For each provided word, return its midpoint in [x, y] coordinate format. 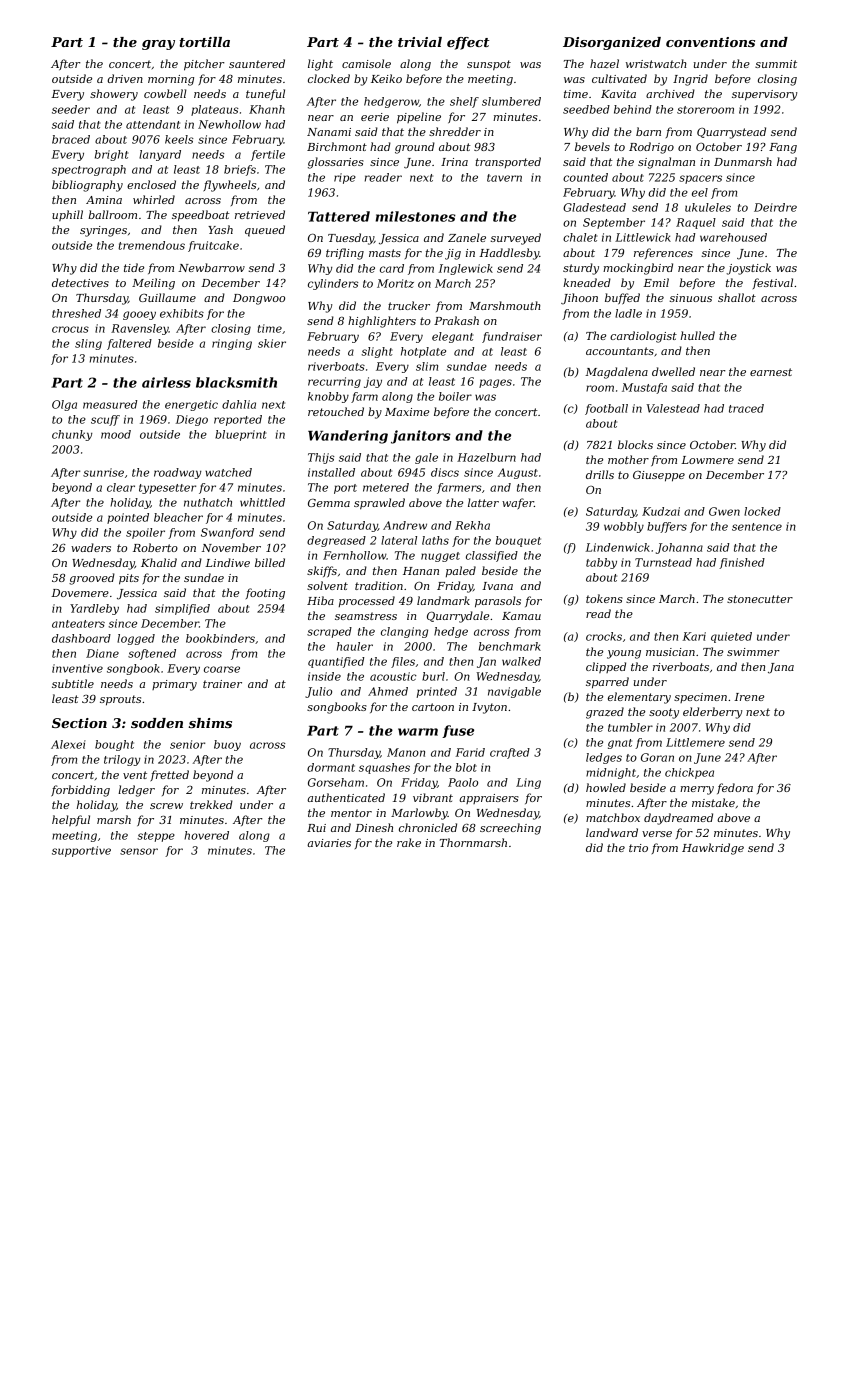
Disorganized [612, 43]
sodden [157, 723]
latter [483, 502]
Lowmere [707, 460]
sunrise [103, 472]
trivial [420, 42]
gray [158, 45]
